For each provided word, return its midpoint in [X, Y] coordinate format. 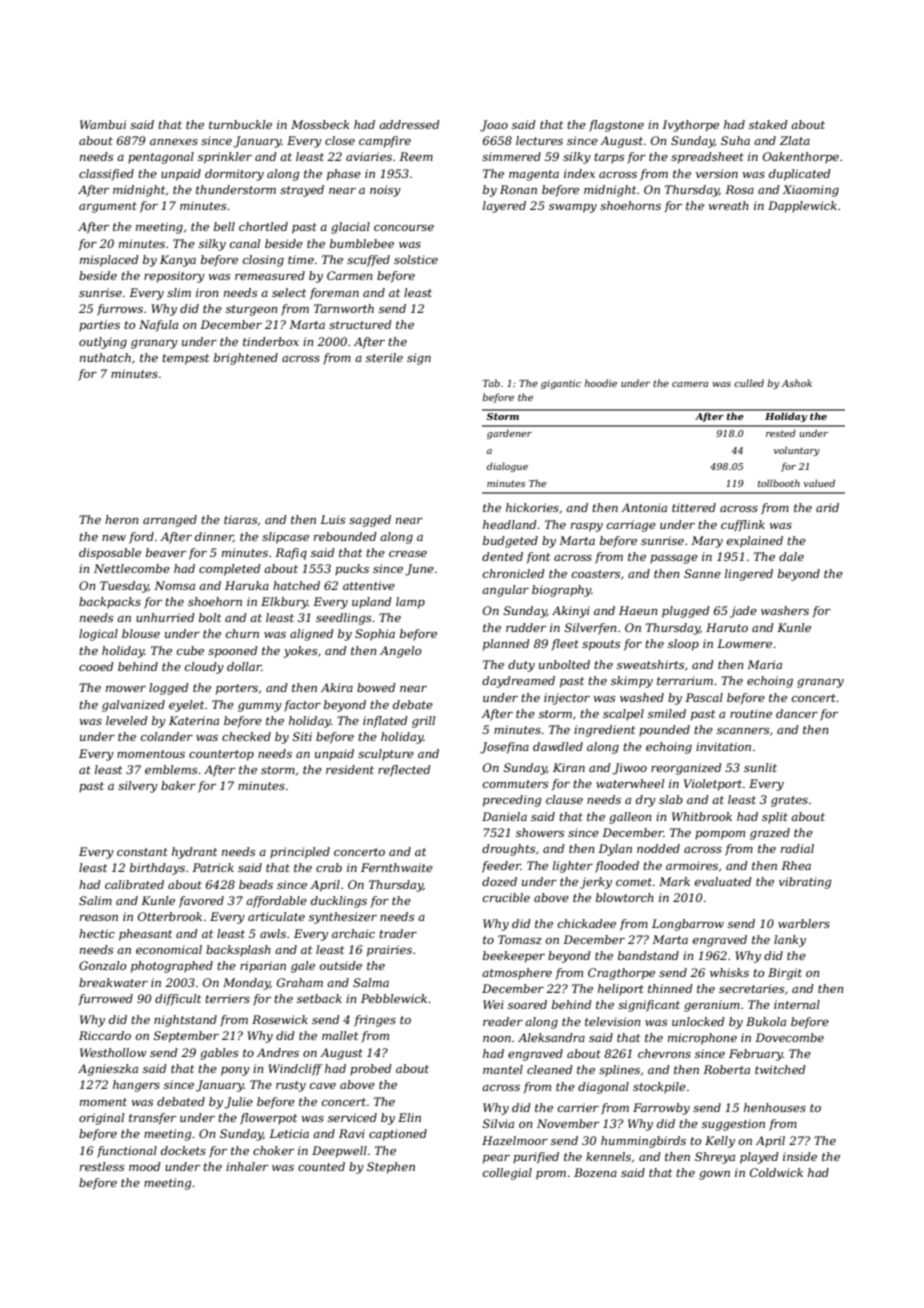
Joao [494, 126]
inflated [385, 722]
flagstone [616, 126]
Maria [764, 664]
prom [551, 1175]
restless [102, 1166]
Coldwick [776, 1172]
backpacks [110, 603]
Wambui [103, 124]
